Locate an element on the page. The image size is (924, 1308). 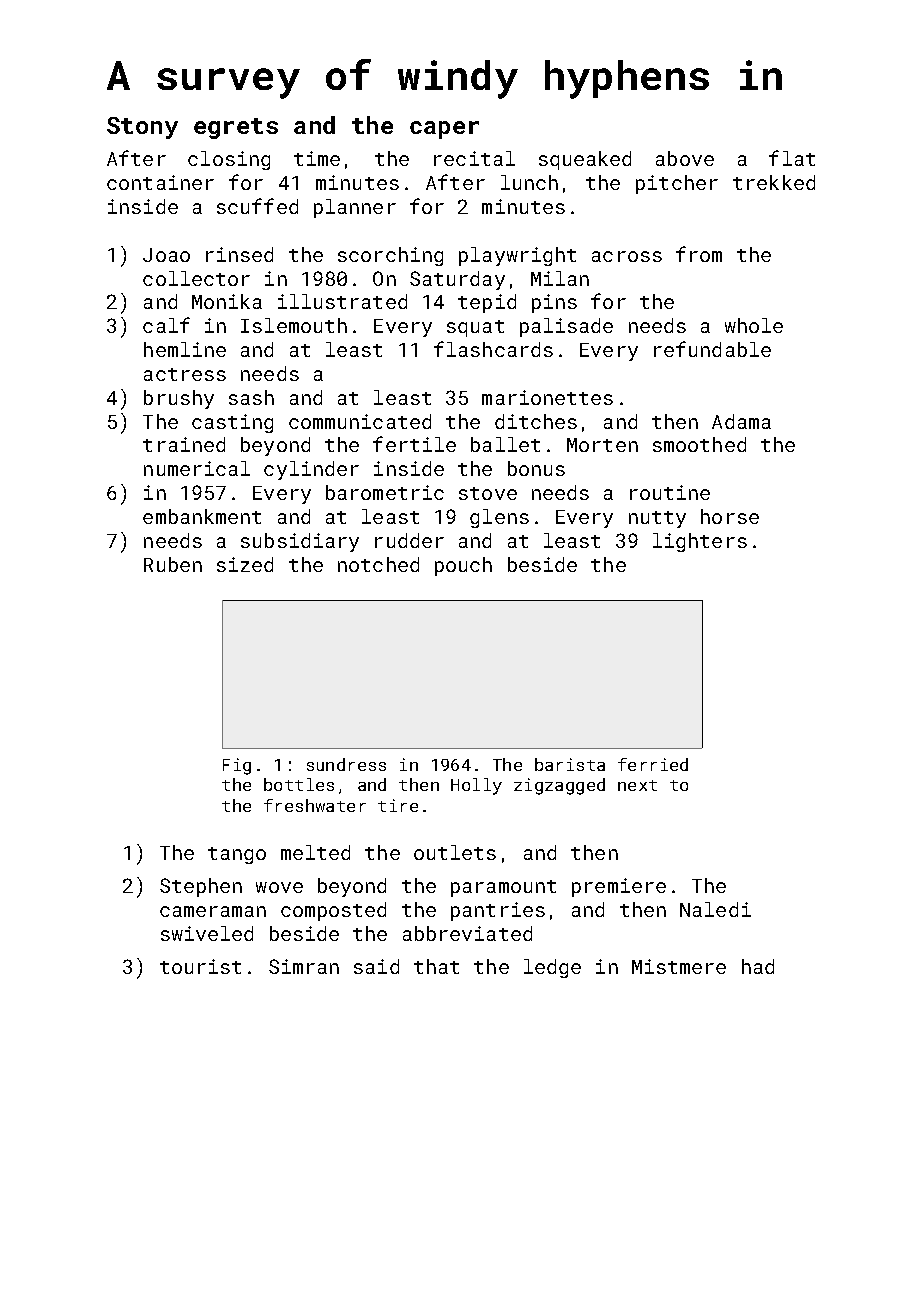
ledge is located at coordinates (552, 968).
